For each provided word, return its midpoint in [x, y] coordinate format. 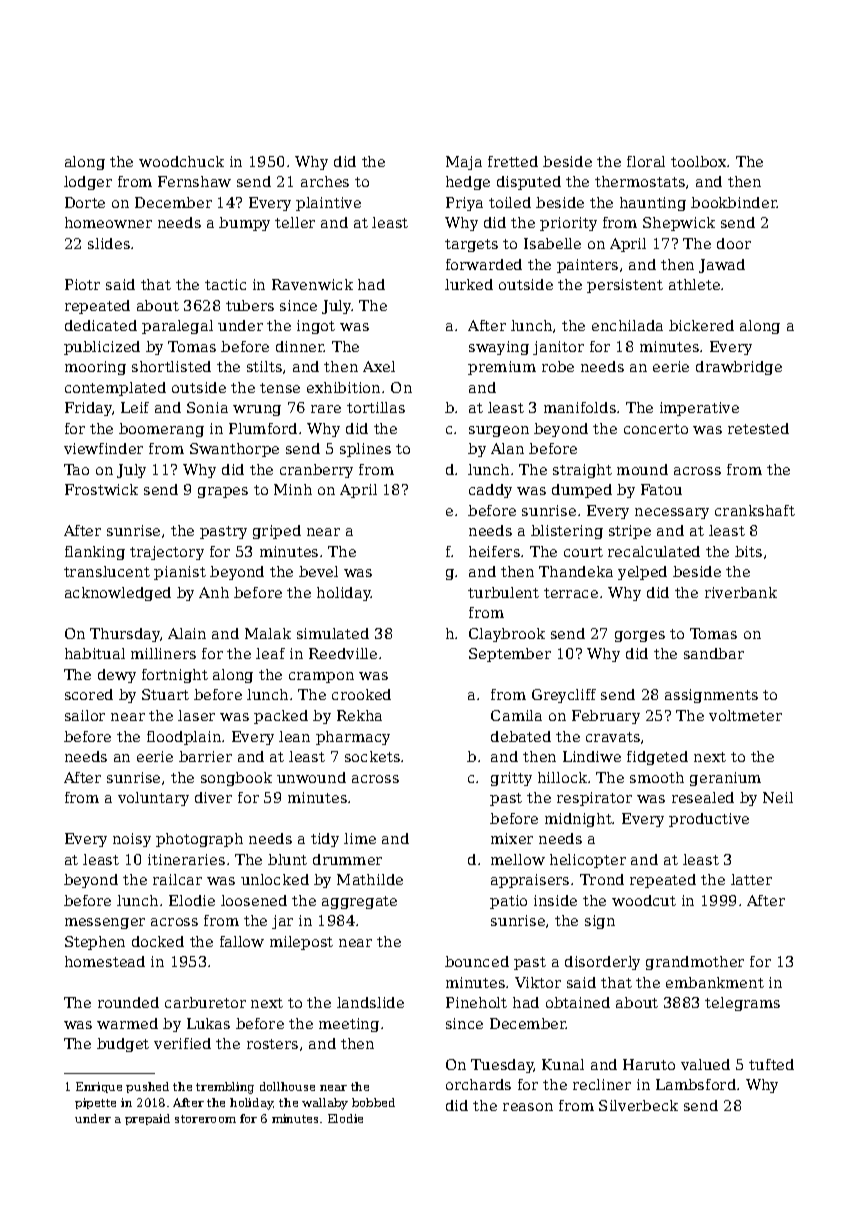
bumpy [244, 224]
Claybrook [507, 635]
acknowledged [118, 594]
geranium [725, 779]
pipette [95, 1103]
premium [502, 368]
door [734, 243]
